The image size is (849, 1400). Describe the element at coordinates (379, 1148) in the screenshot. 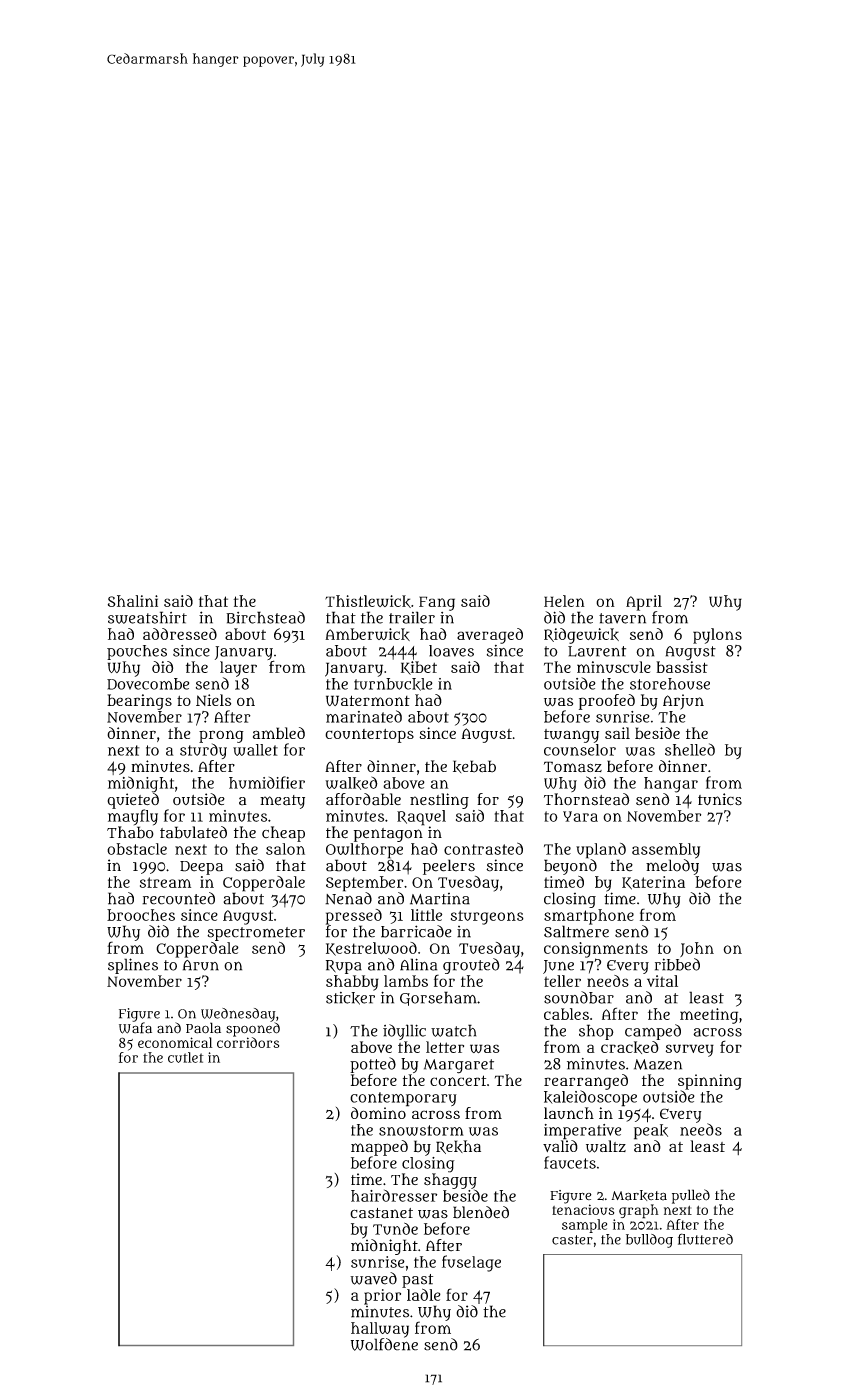

I see `mapped` at that location.
